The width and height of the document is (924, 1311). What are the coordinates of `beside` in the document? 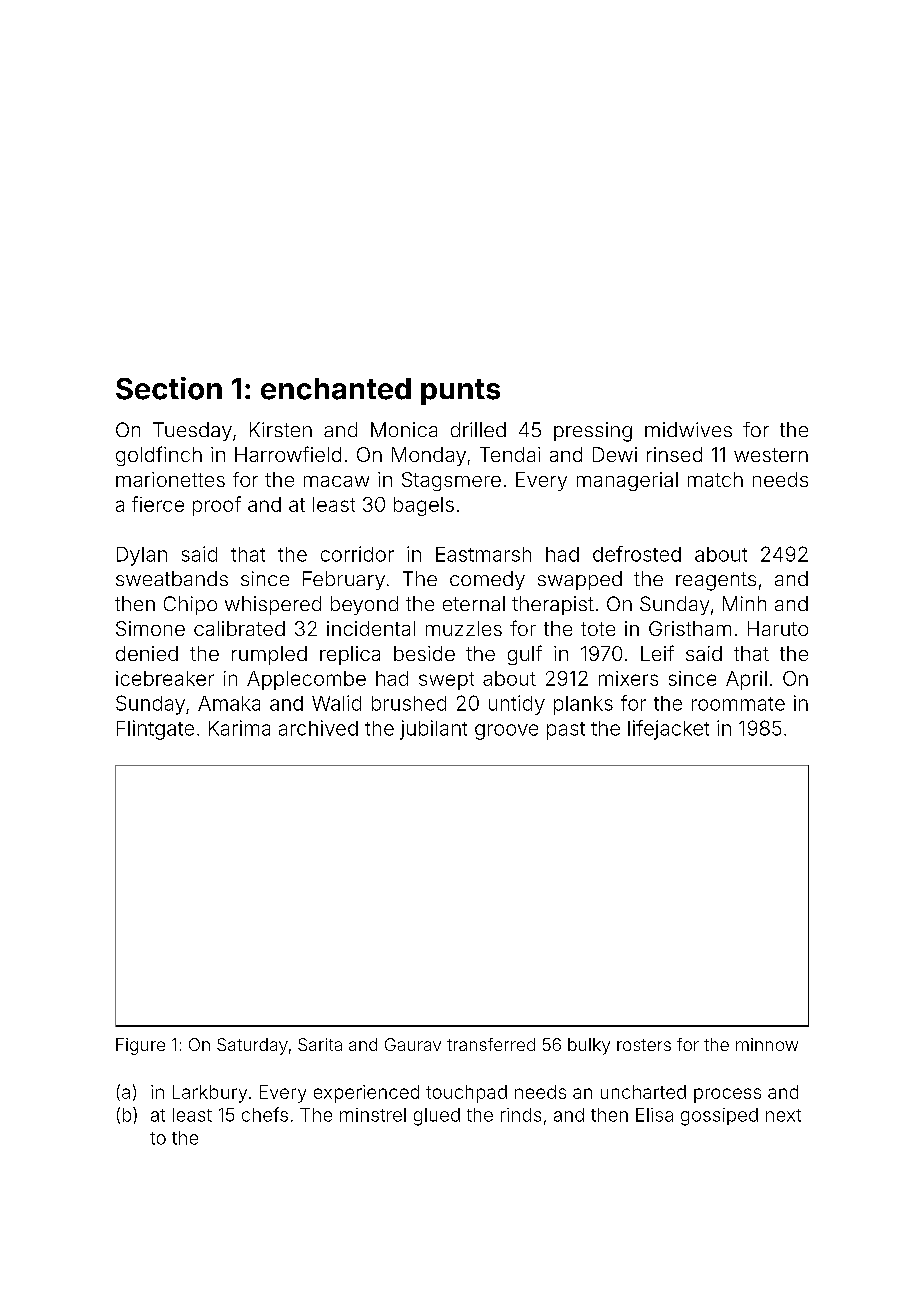 It's located at (424, 653).
